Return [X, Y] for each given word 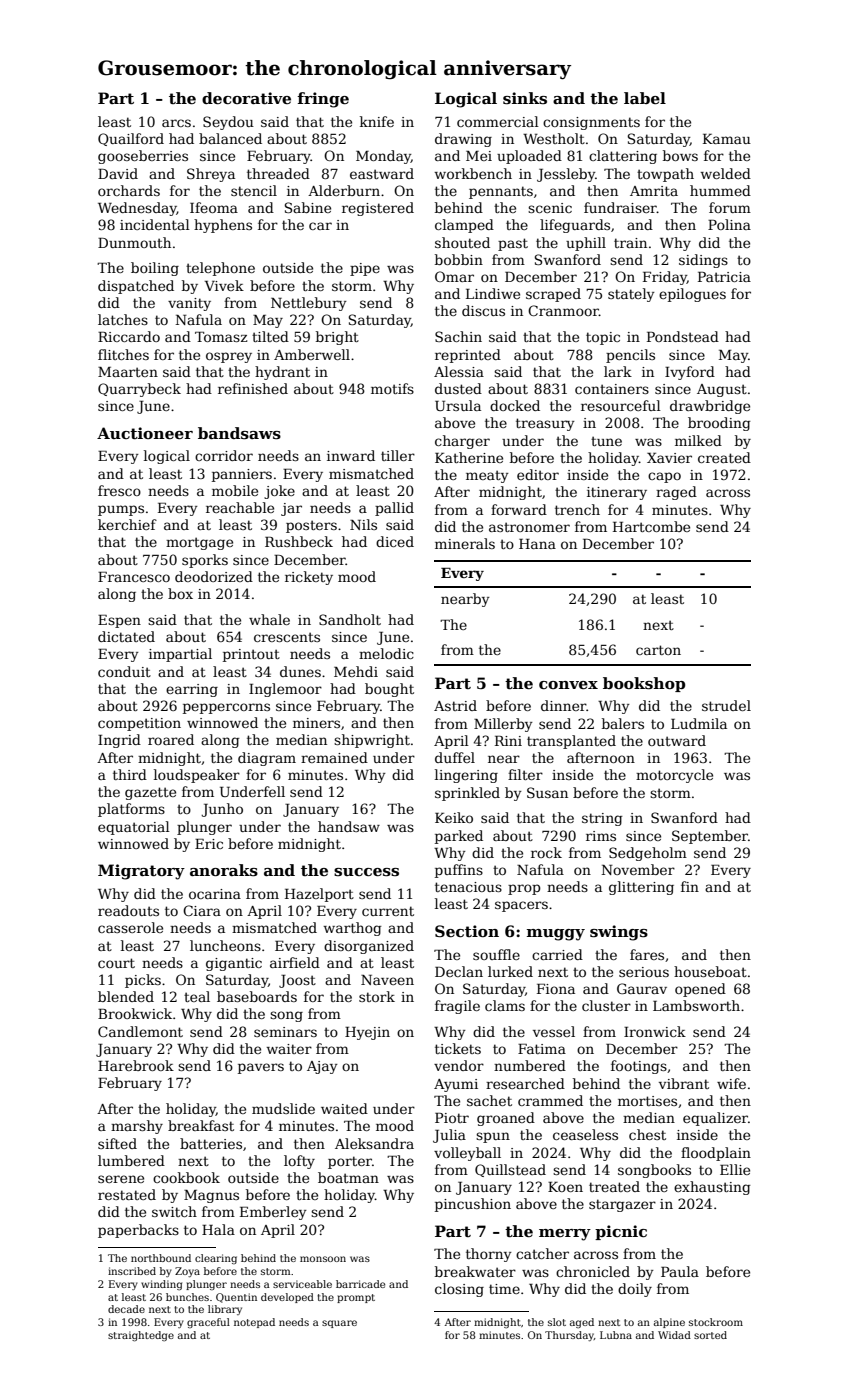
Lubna [616, 1335]
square [339, 1324]
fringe [323, 100]
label [645, 98]
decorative [246, 98]
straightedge [141, 1336]
